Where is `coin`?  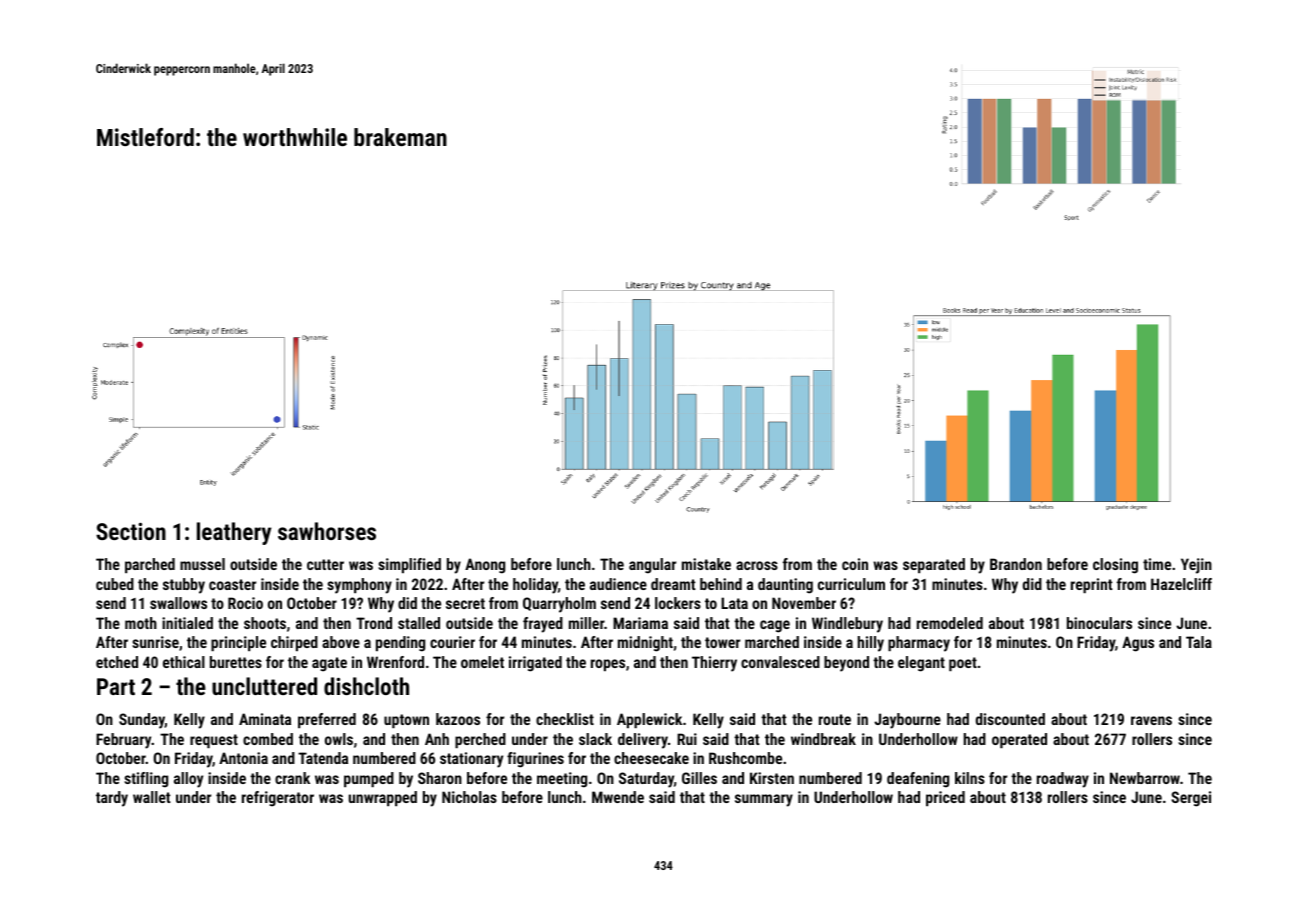 coin is located at coordinates (855, 564).
